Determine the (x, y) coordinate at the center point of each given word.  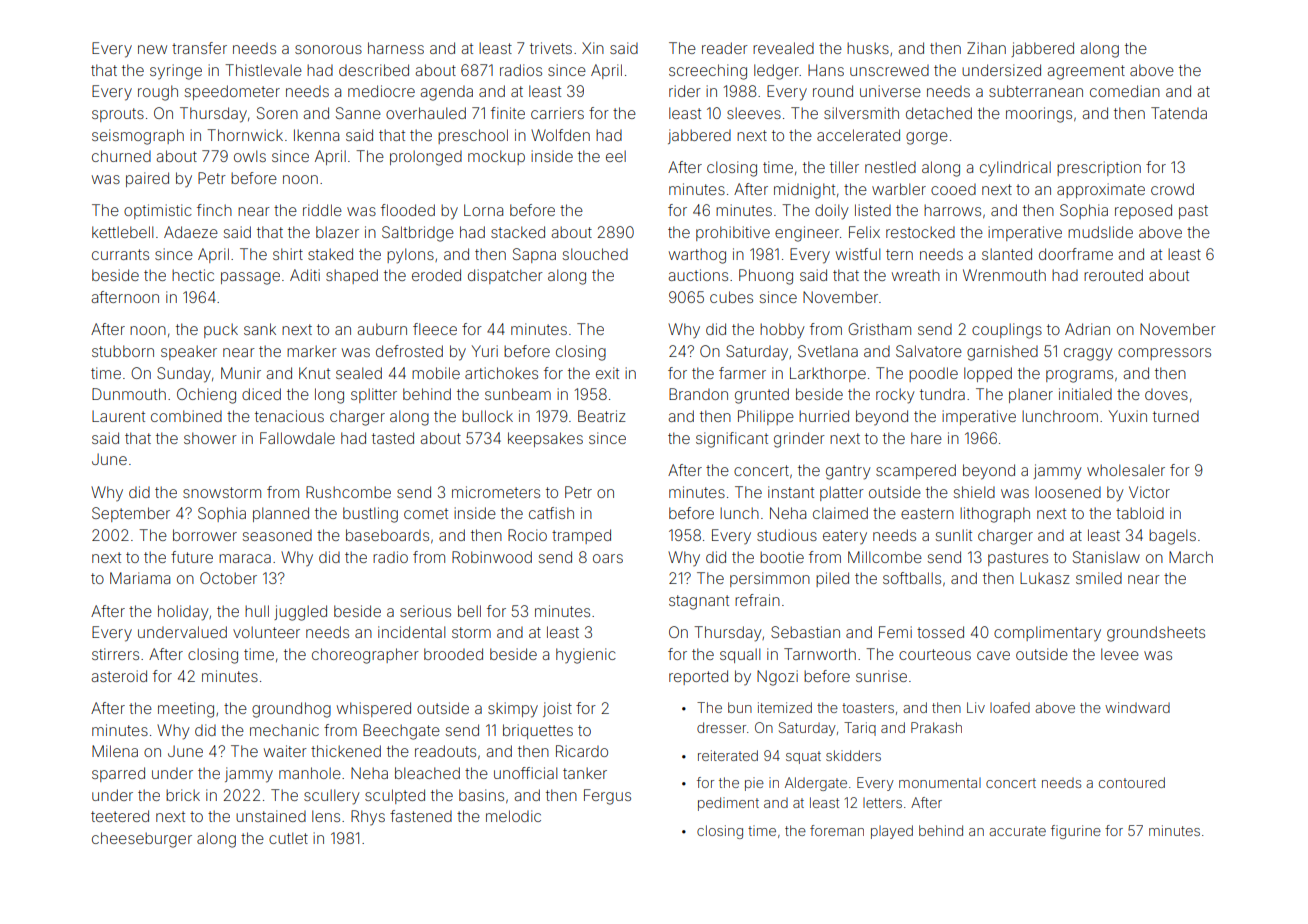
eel (616, 156)
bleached (427, 773)
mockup (496, 157)
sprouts (118, 115)
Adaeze (191, 232)
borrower (205, 535)
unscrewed (889, 70)
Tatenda (1179, 113)
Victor (1149, 492)
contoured (1132, 782)
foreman (837, 830)
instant (791, 492)
